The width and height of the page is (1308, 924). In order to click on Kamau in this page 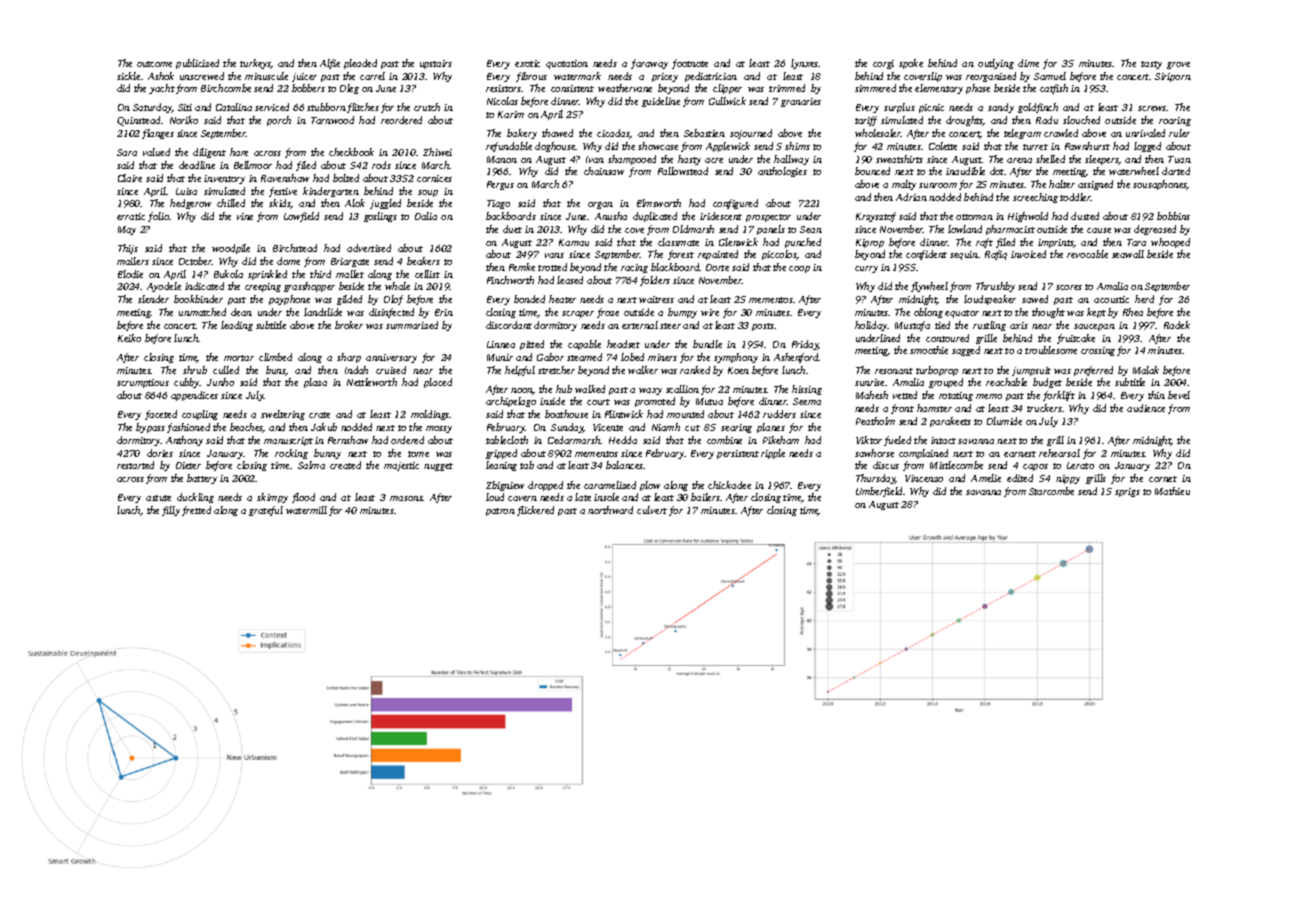, I will do `click(574, 242)`.
